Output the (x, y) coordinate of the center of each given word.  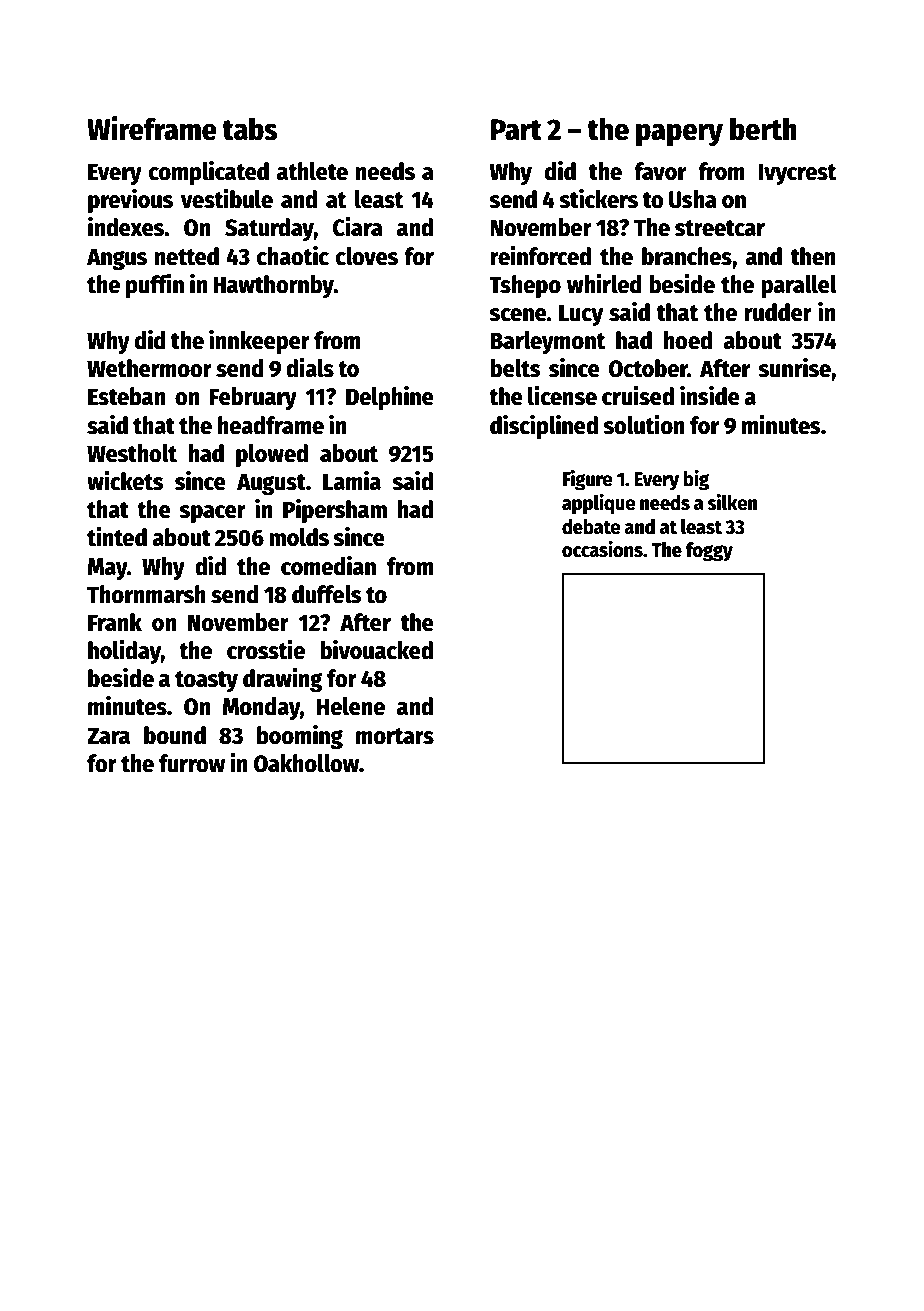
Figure (587, 480)
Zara (108, 736)
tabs (250, 129)
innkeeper (259, 342)
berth (763, 129)
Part (516, 130)
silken (732, 502)
